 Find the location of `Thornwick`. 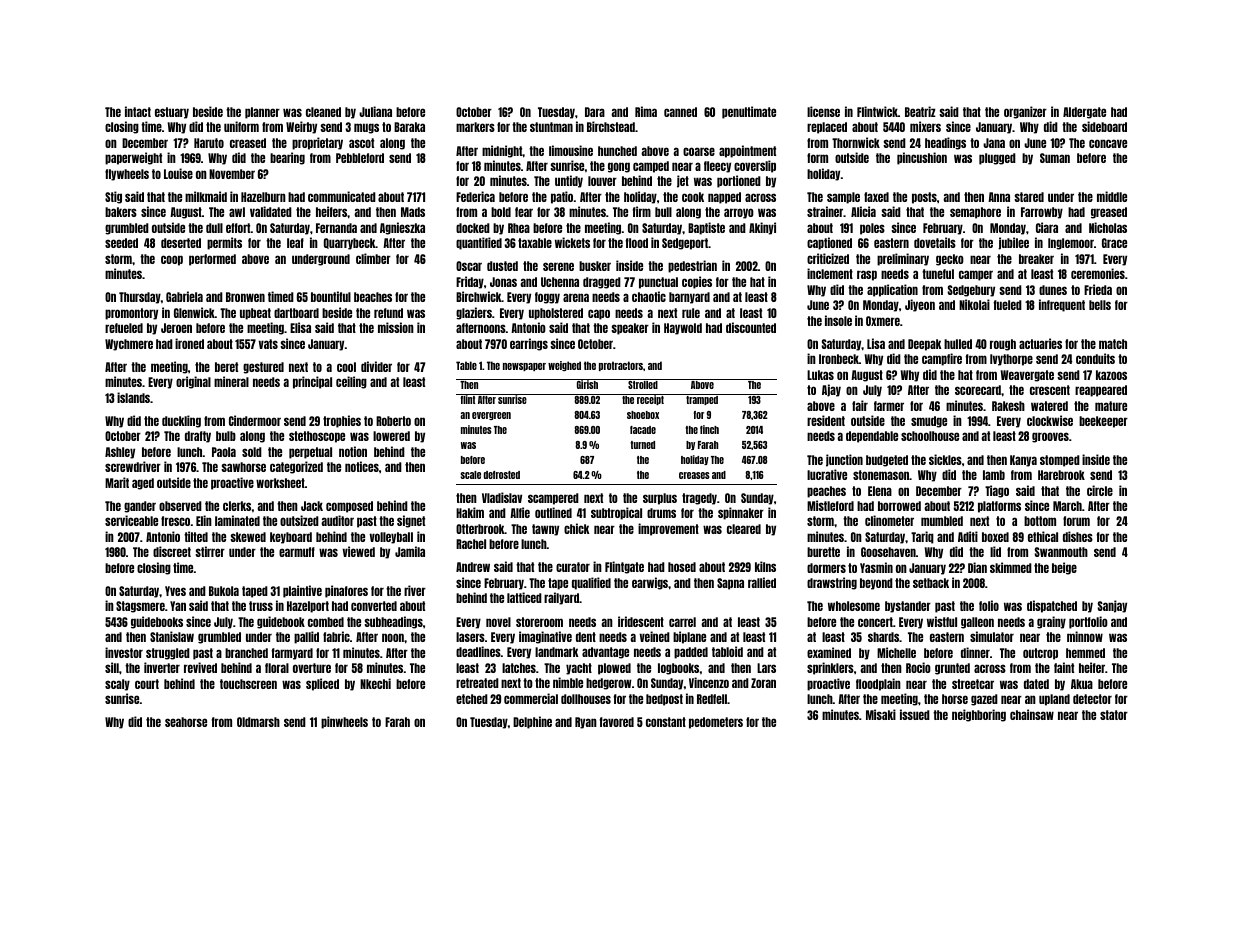

Thornwick is located at coordinates (856, 142).
